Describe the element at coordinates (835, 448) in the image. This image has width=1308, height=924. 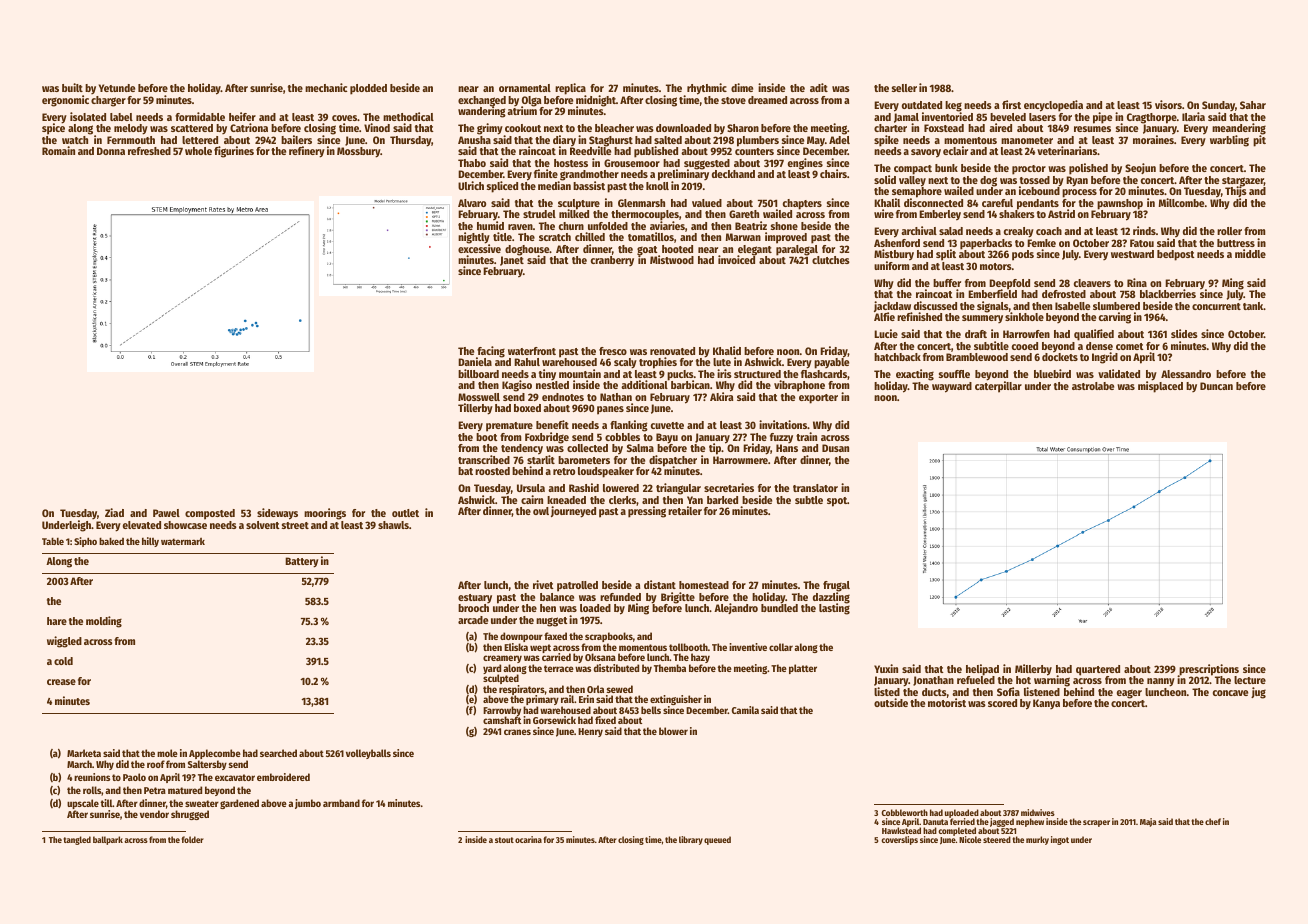
I see `Dusan` at that location.
